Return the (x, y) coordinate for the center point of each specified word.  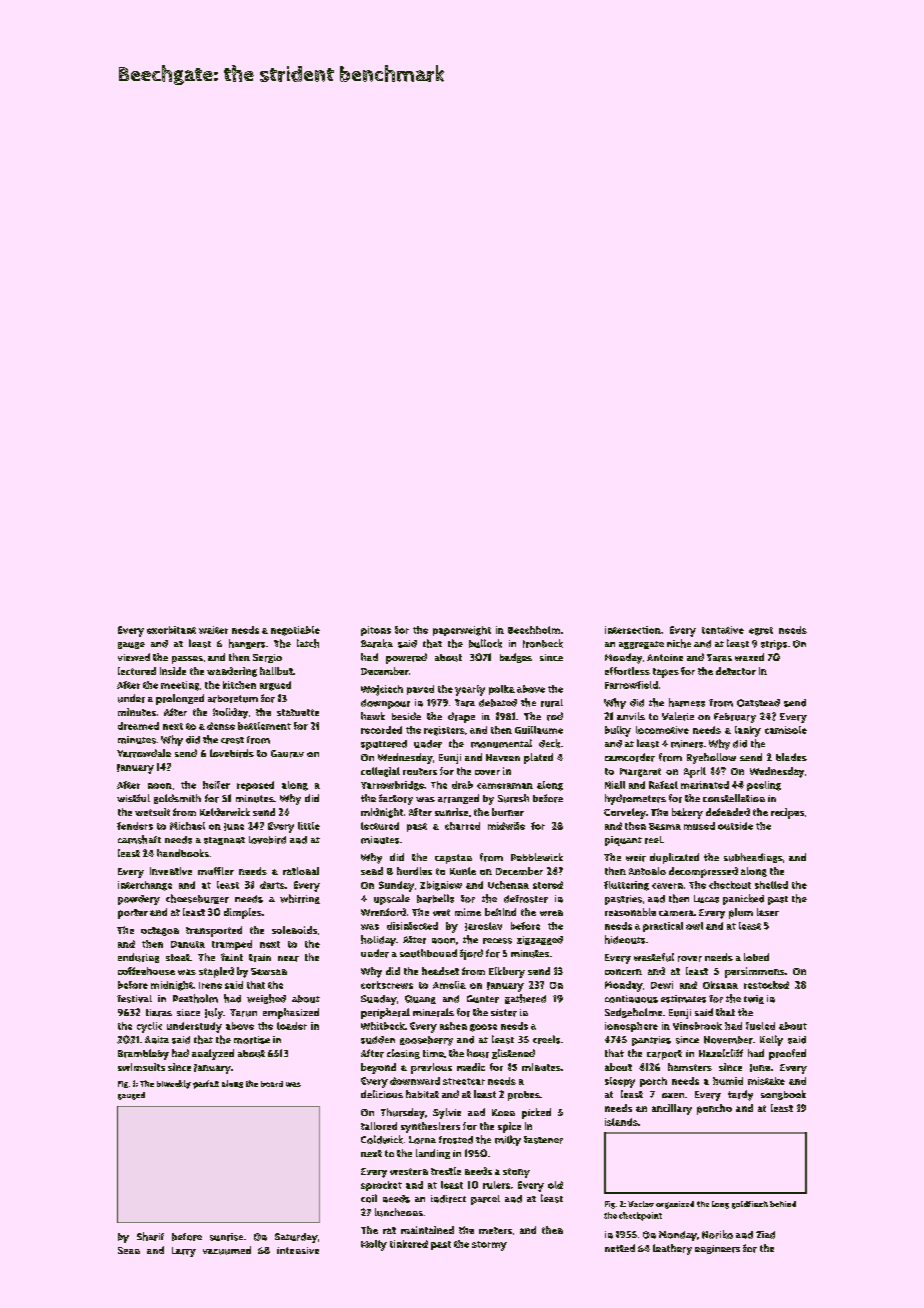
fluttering (626, 886)
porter (133, 914)
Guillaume (539, 730)
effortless (627, 671)
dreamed (138, 726)
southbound (428, 953)
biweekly (174, 1084)
